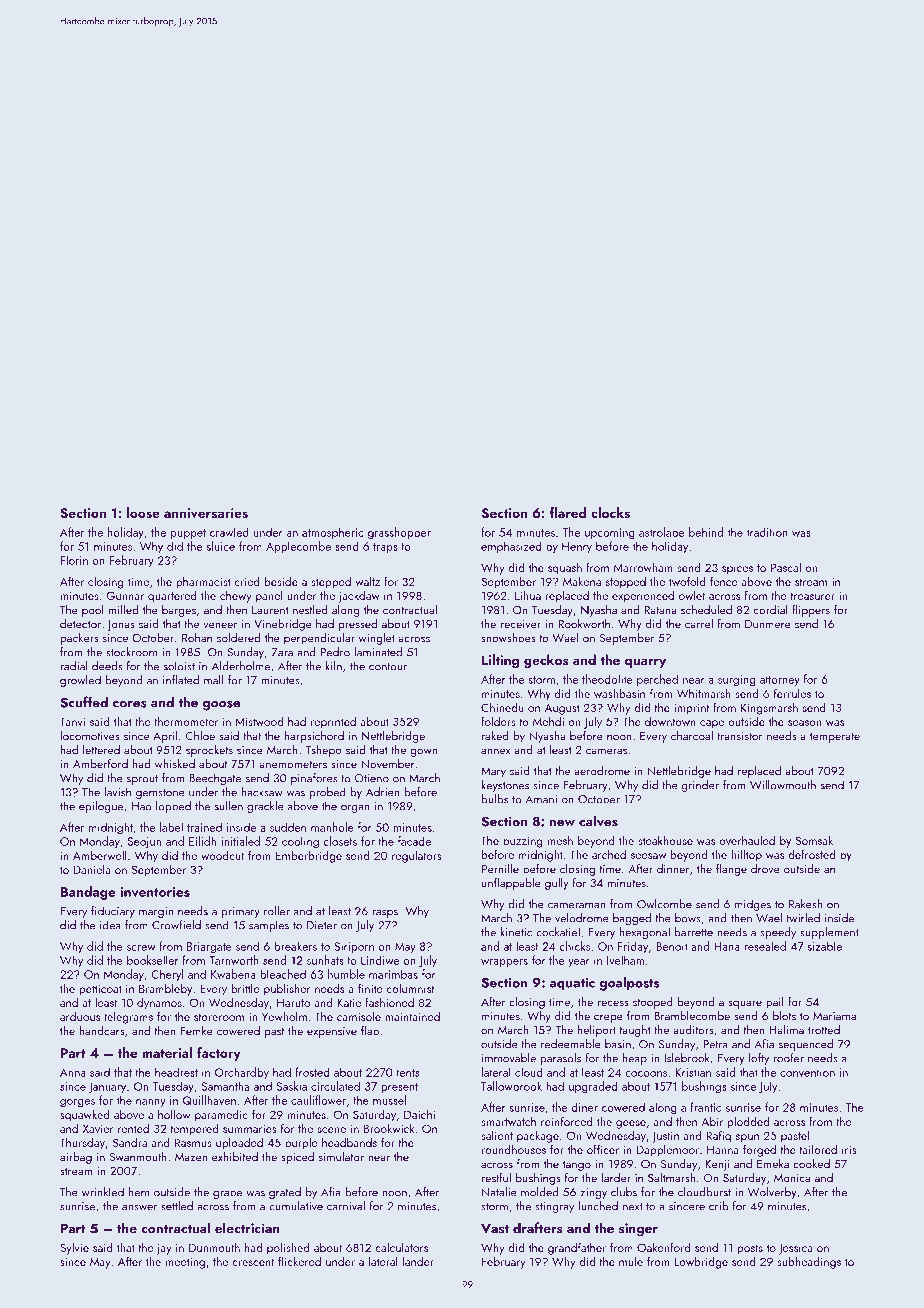 The width and height of the screenshot is (924, 1308). What do you see at coordinates (495, 735) in the screenshot?
I see `raked` at bounding box center [495, 735].
